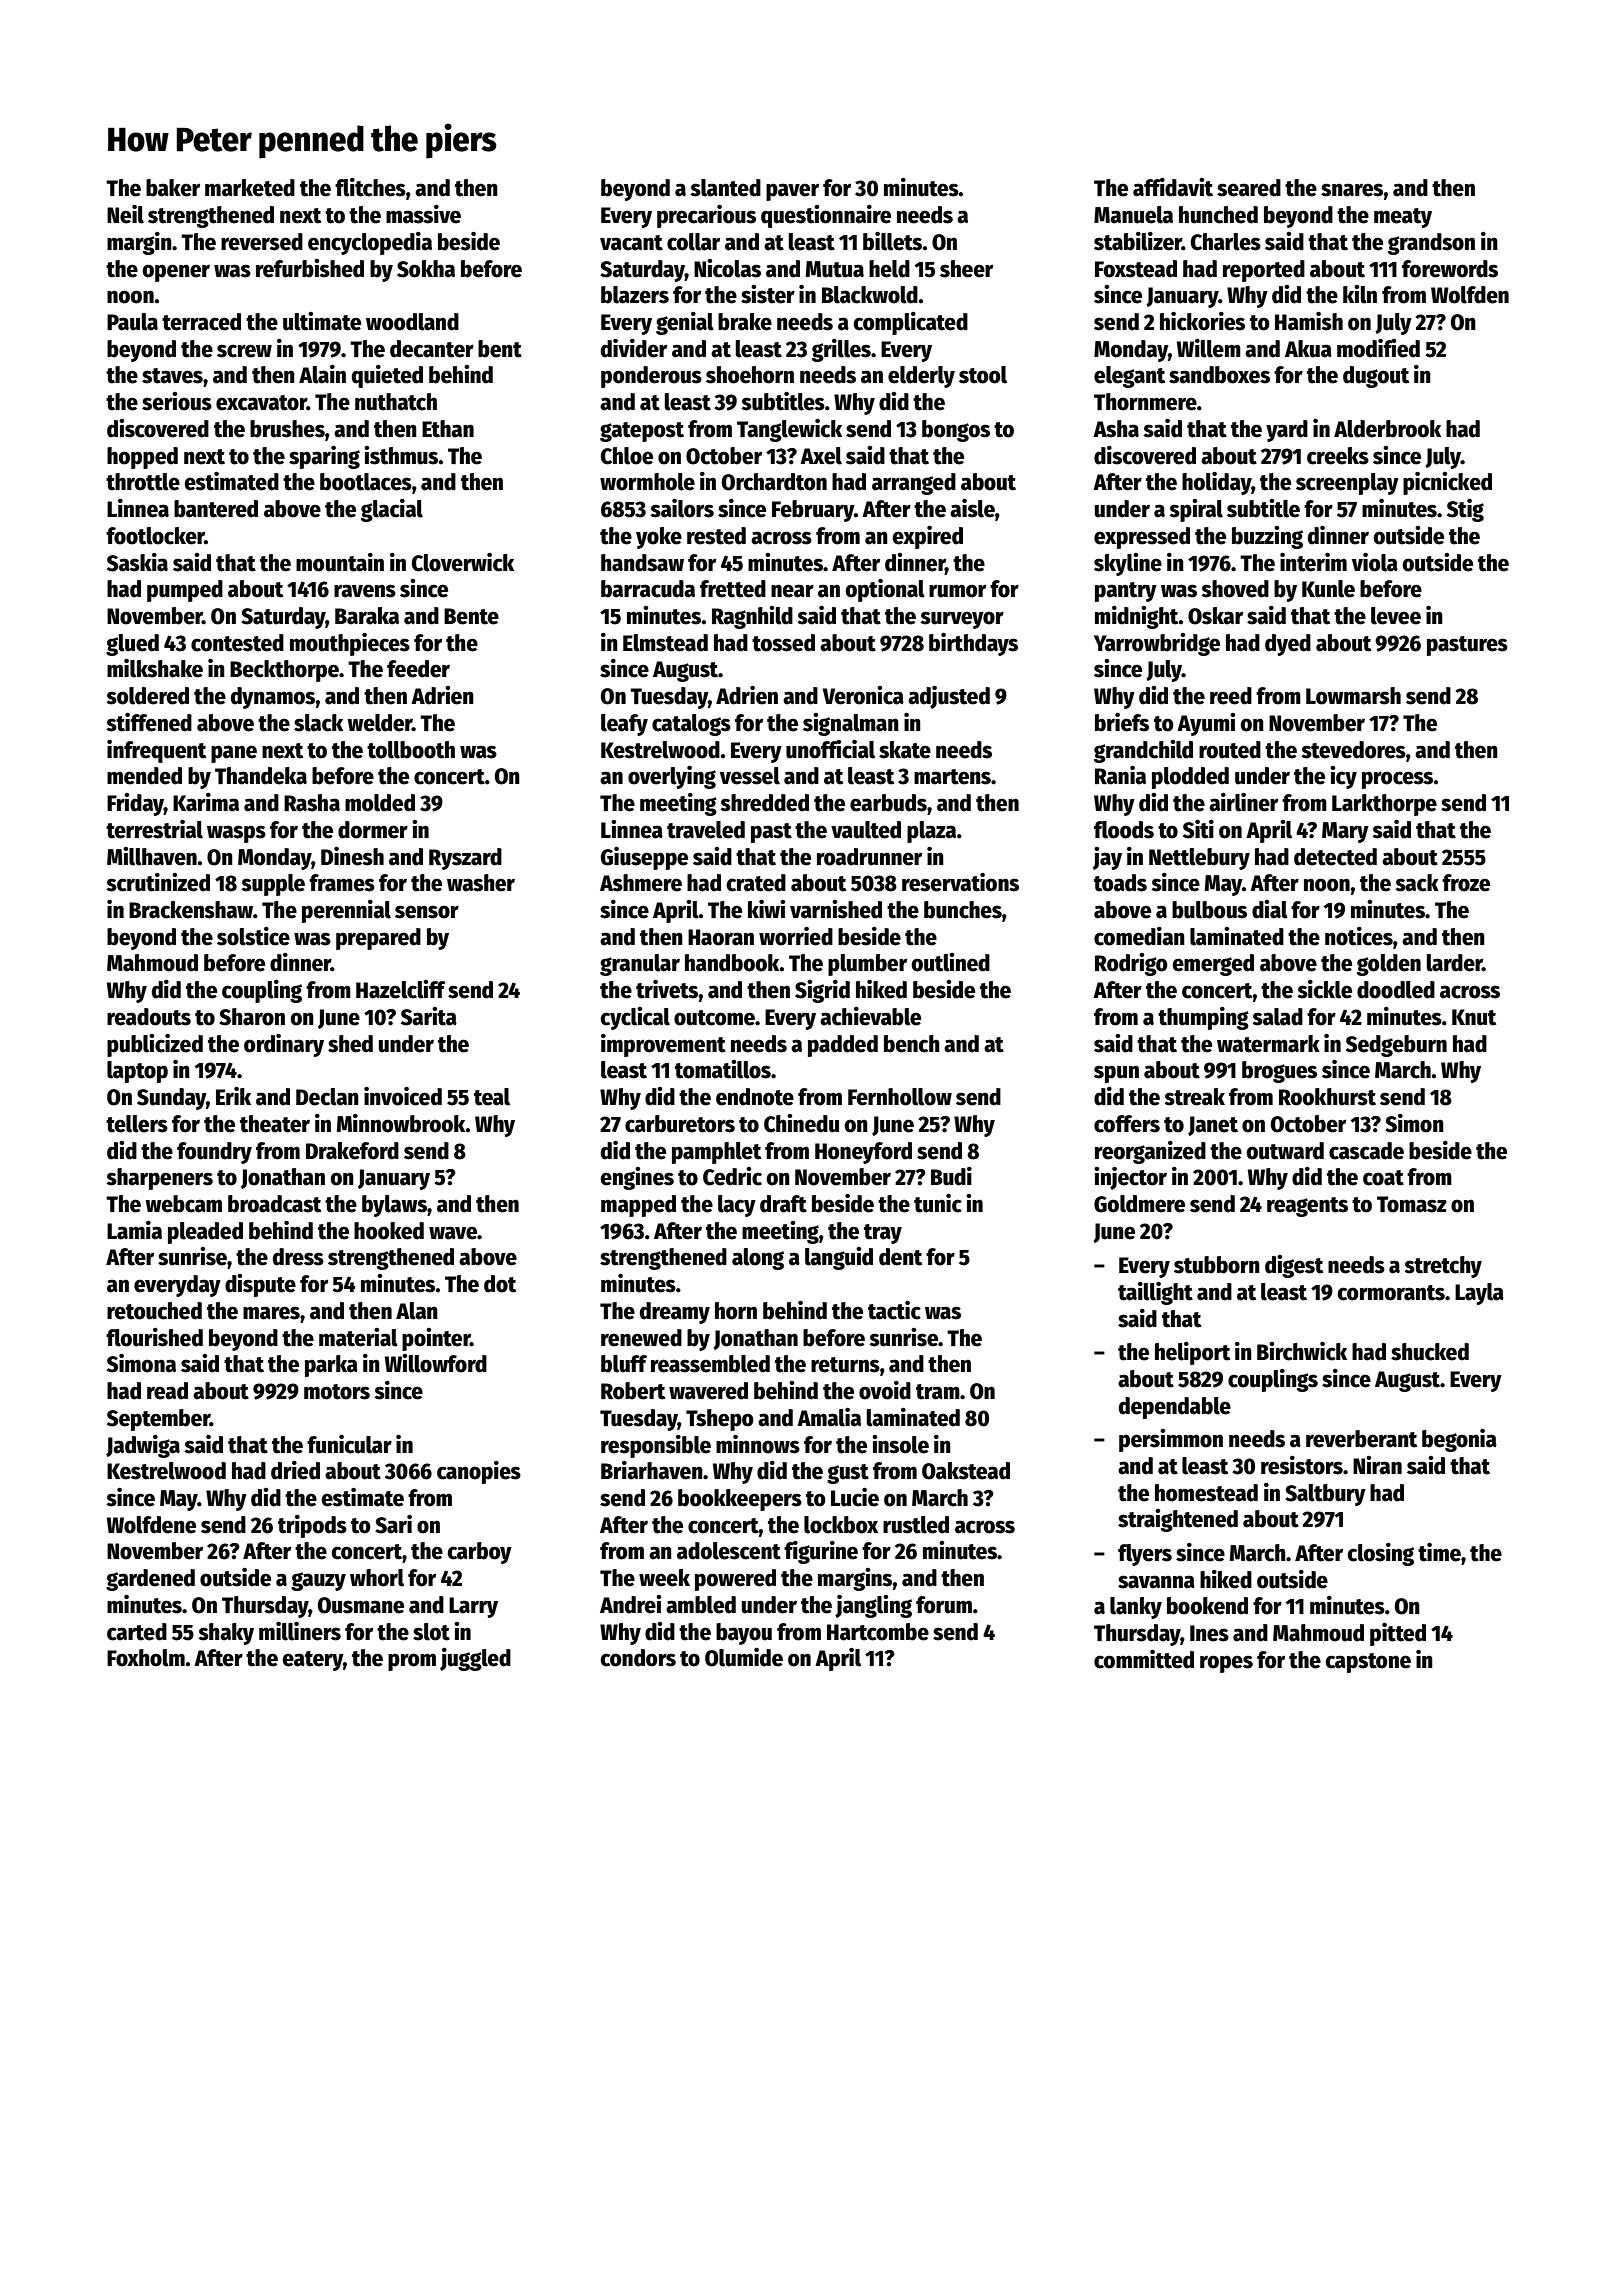 The image size is (1620, 2292). Describe the element at coordinates (500, 1284) in the screenshot. I see `dot` at that location.
